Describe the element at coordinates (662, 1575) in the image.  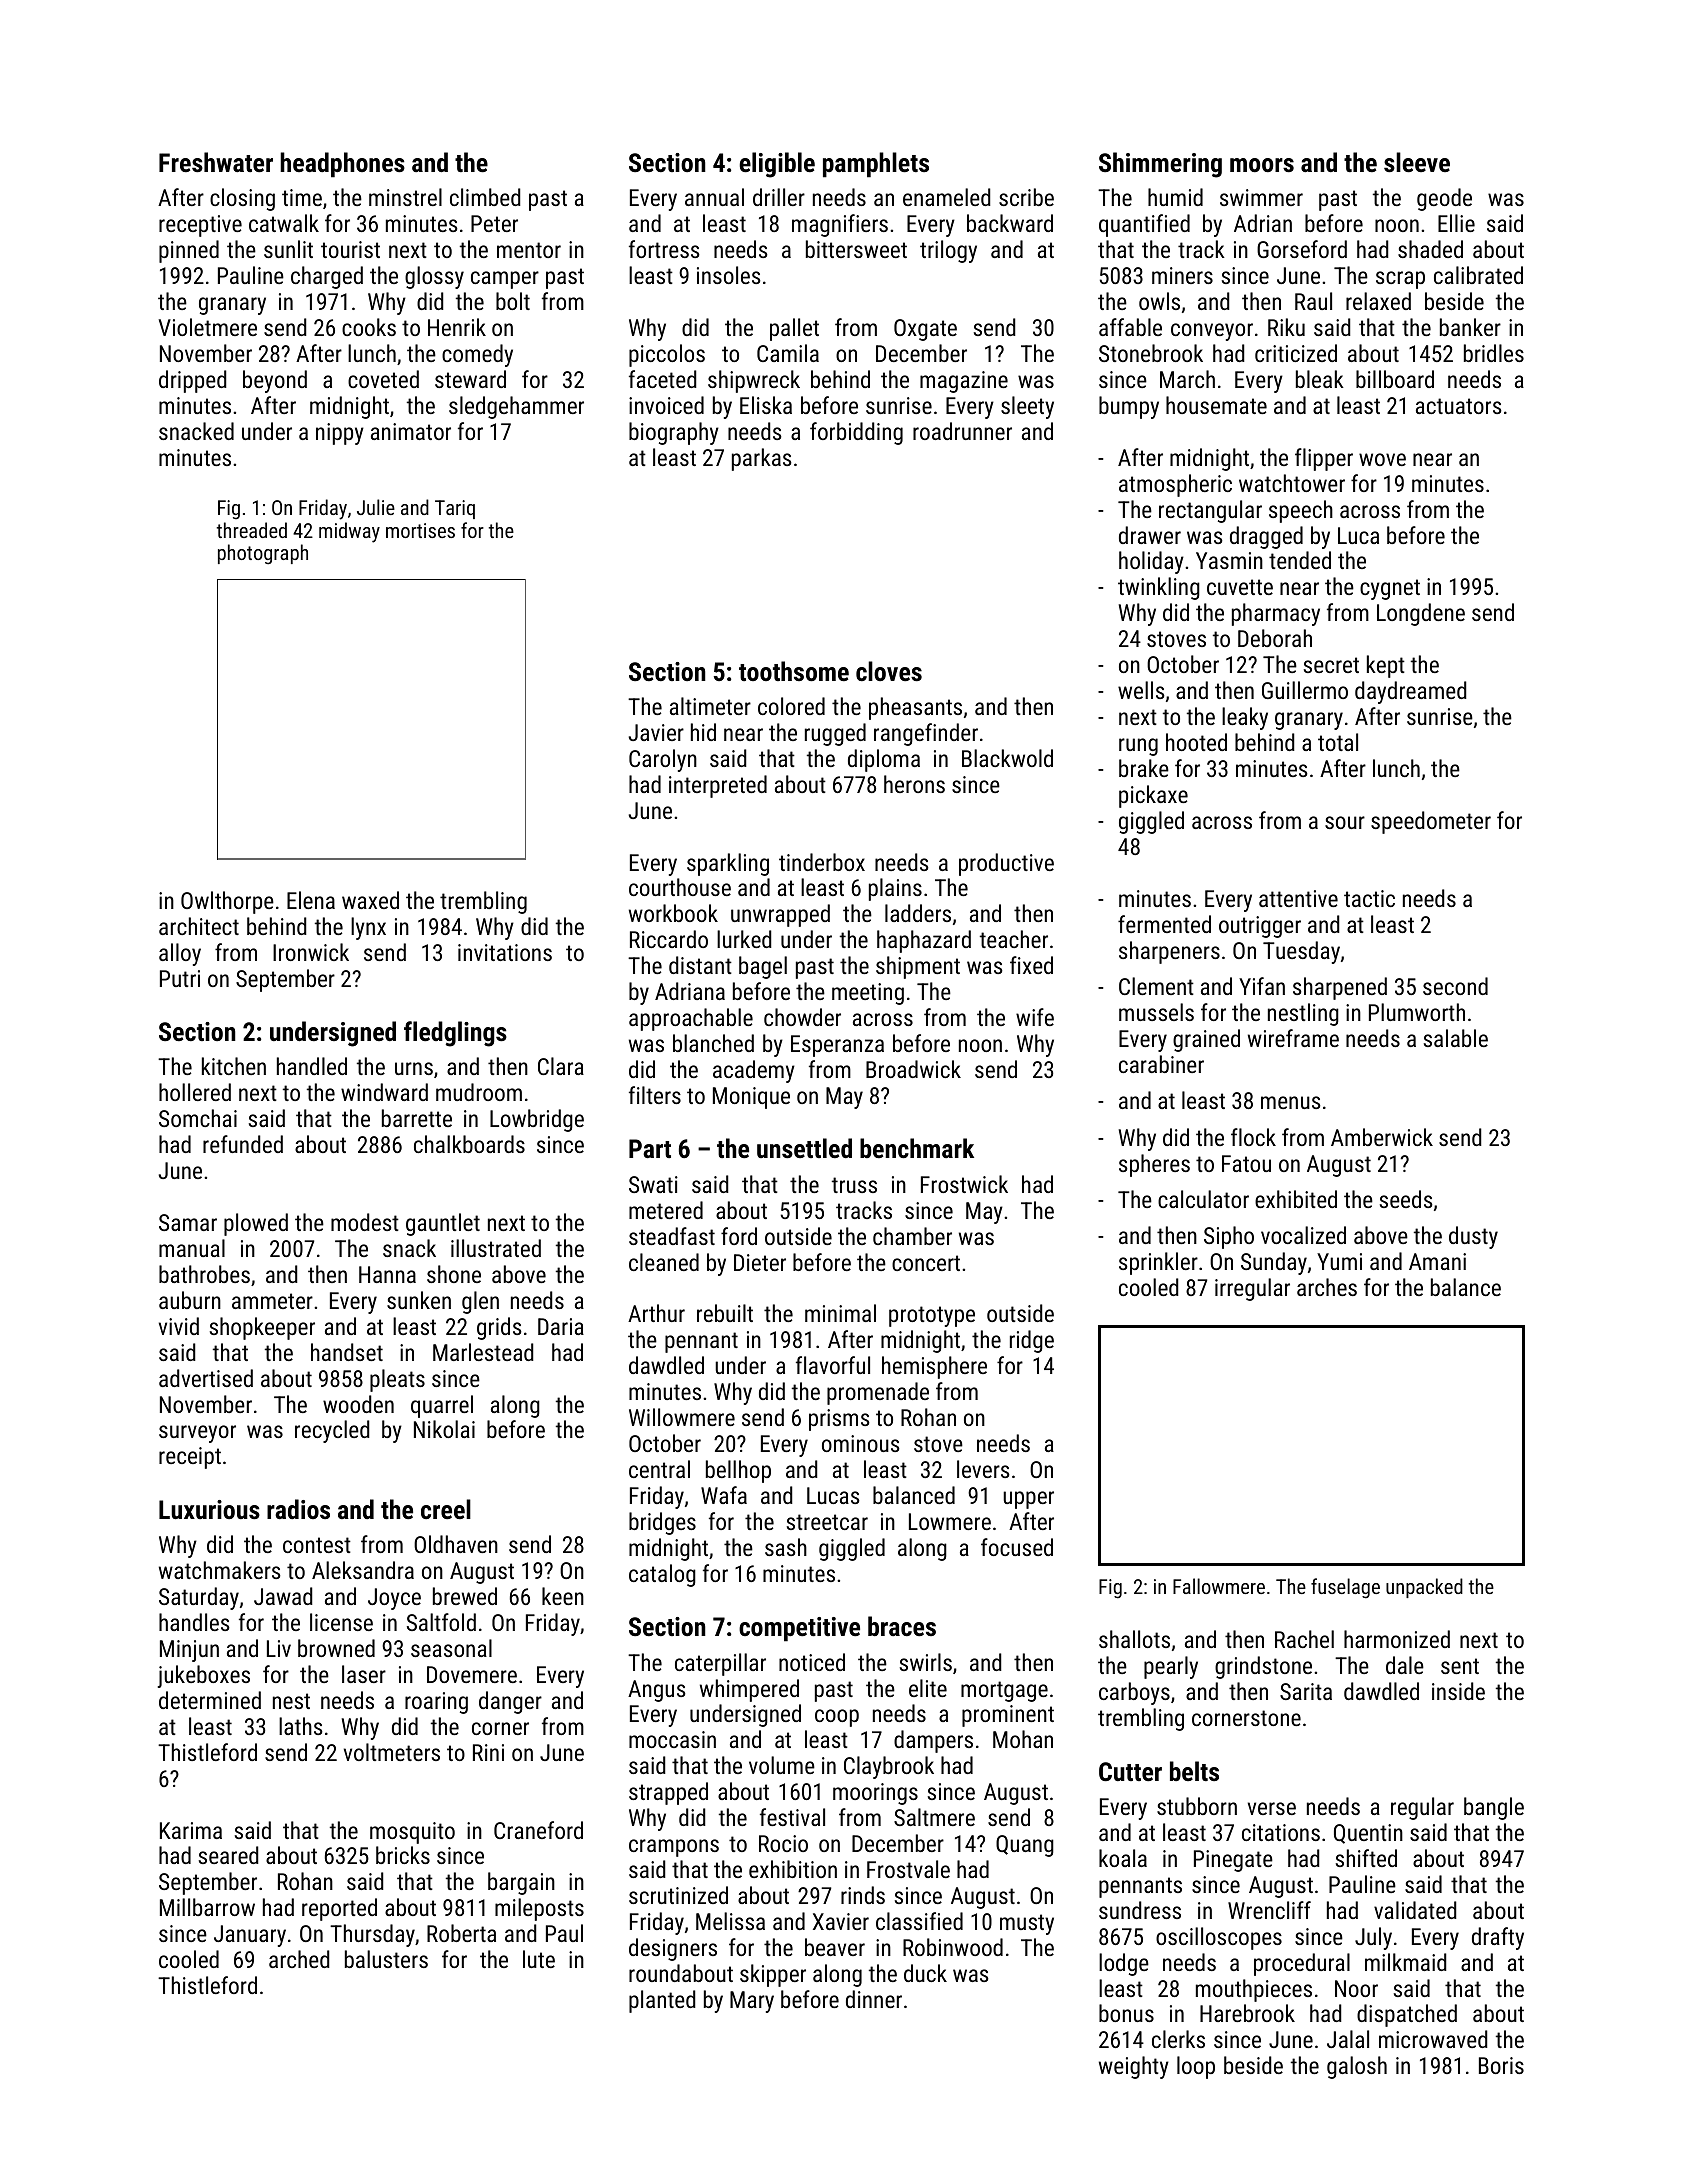
I see `catalog` at that location.
